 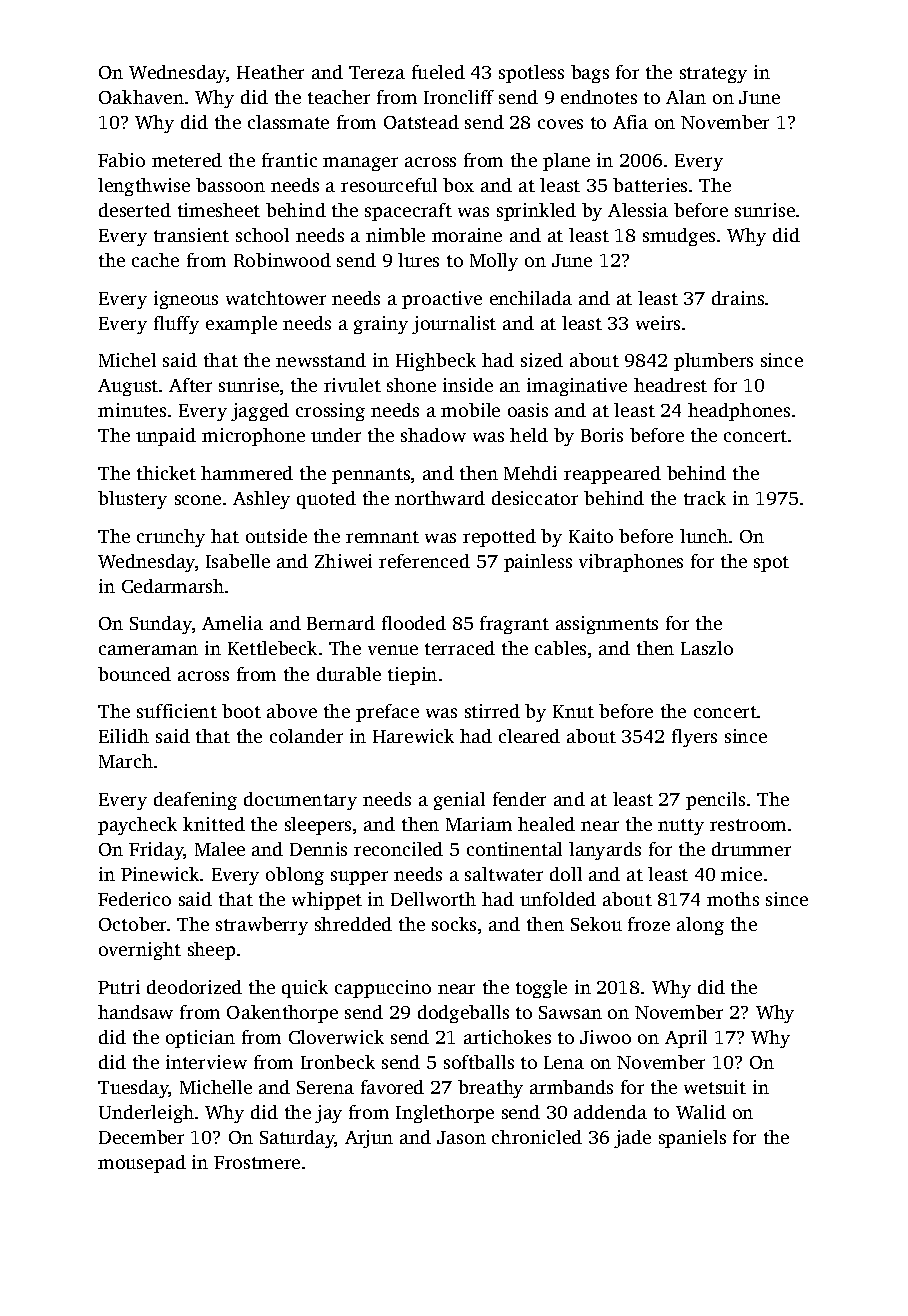 What do you see at coordinates (733, 899) in the screenshot?
I see `moths` at bounding box center [733, 899].
